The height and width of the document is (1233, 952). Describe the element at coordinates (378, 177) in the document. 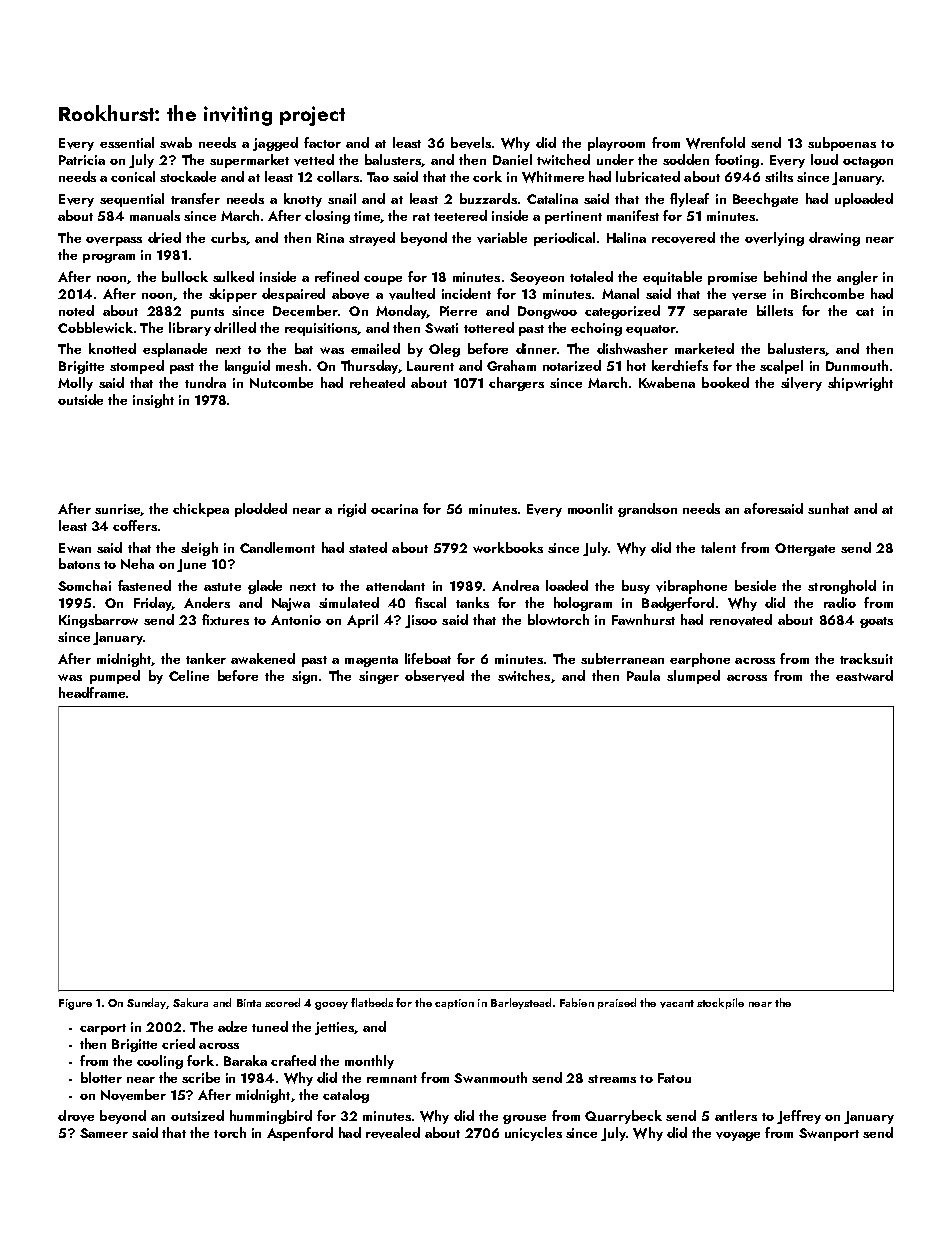

I see `Tao` at that location.
